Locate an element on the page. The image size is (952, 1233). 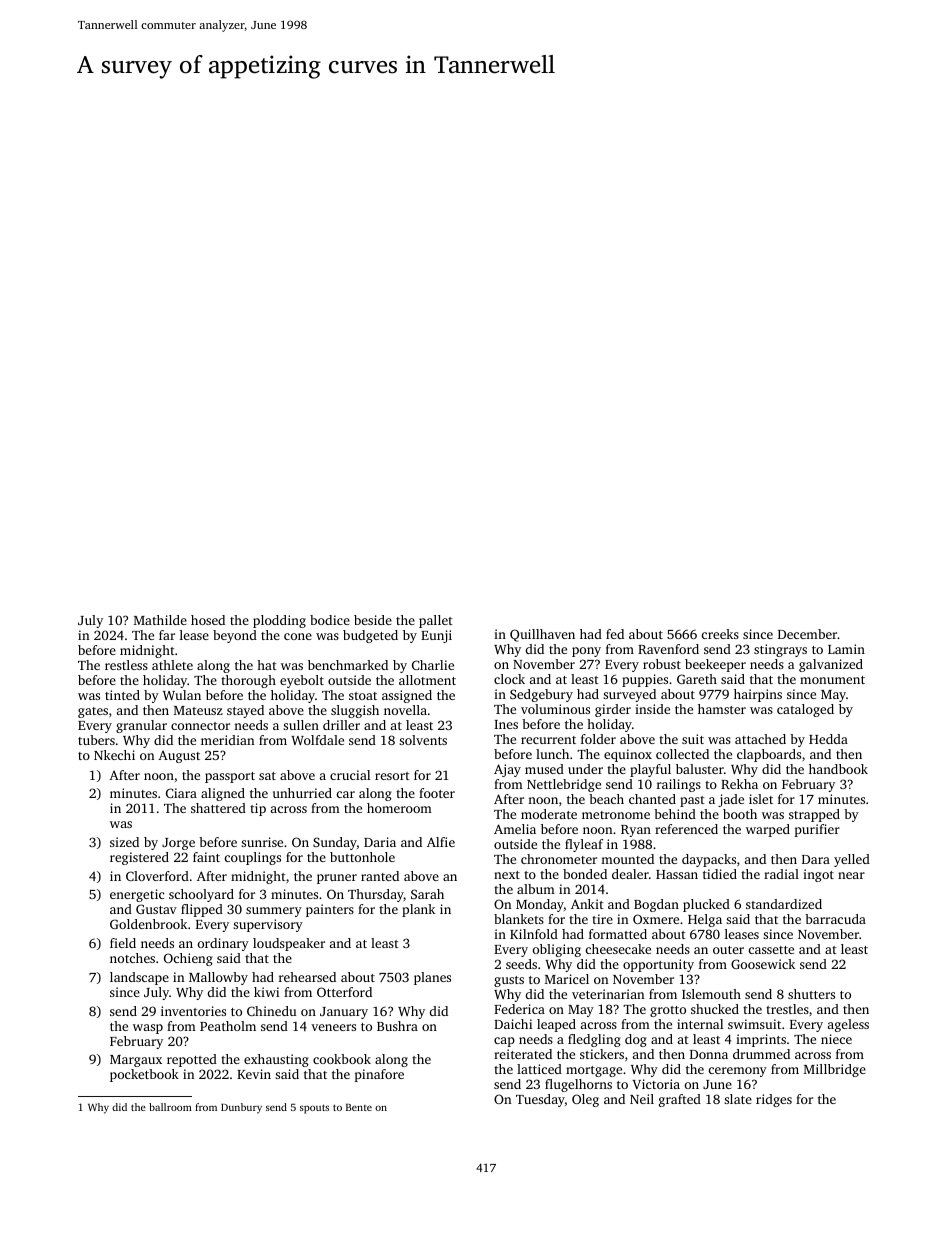
baluster is located at coordinates (700, 769).
